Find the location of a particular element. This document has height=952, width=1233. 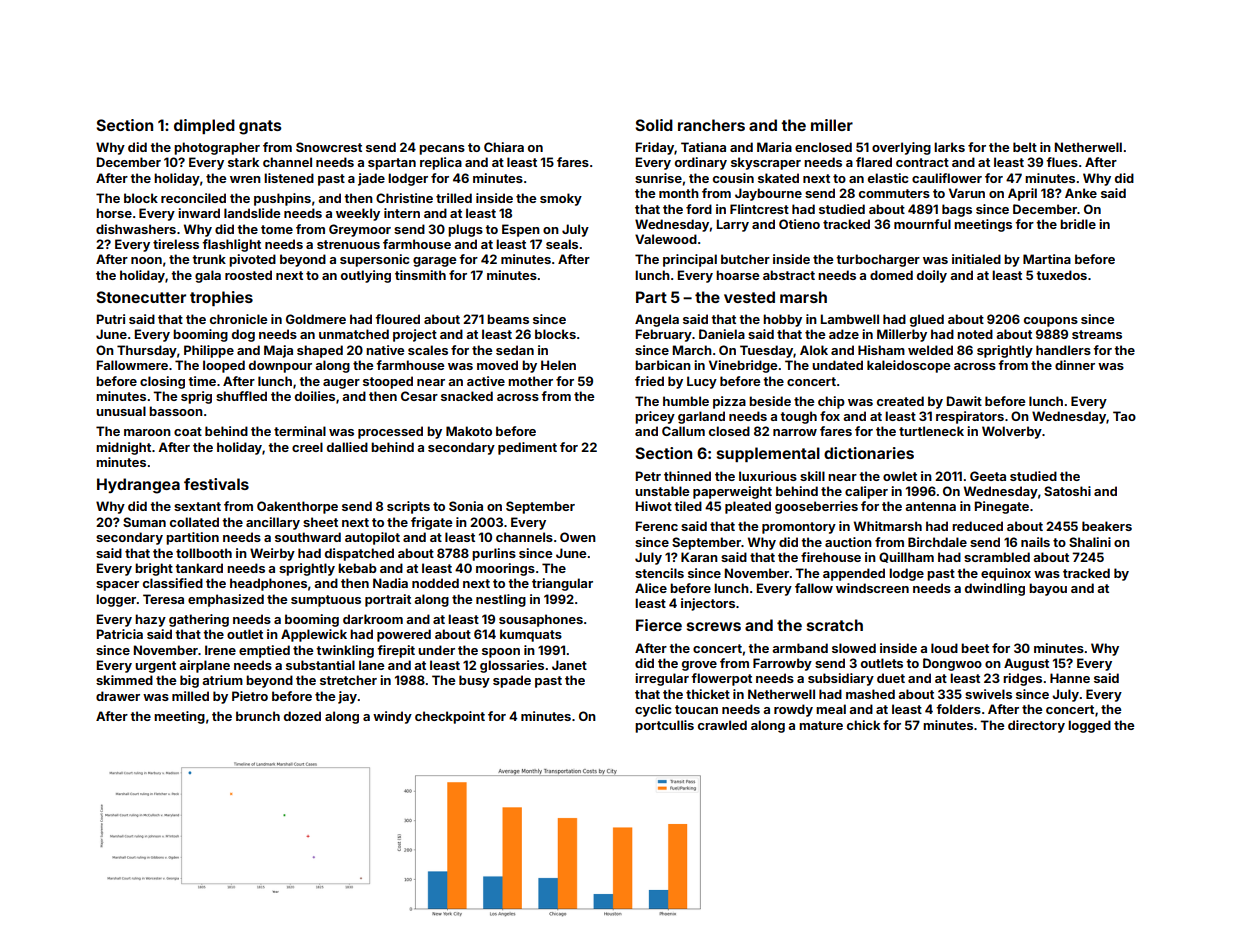

Valewood is located at coordinates (666, 239).
